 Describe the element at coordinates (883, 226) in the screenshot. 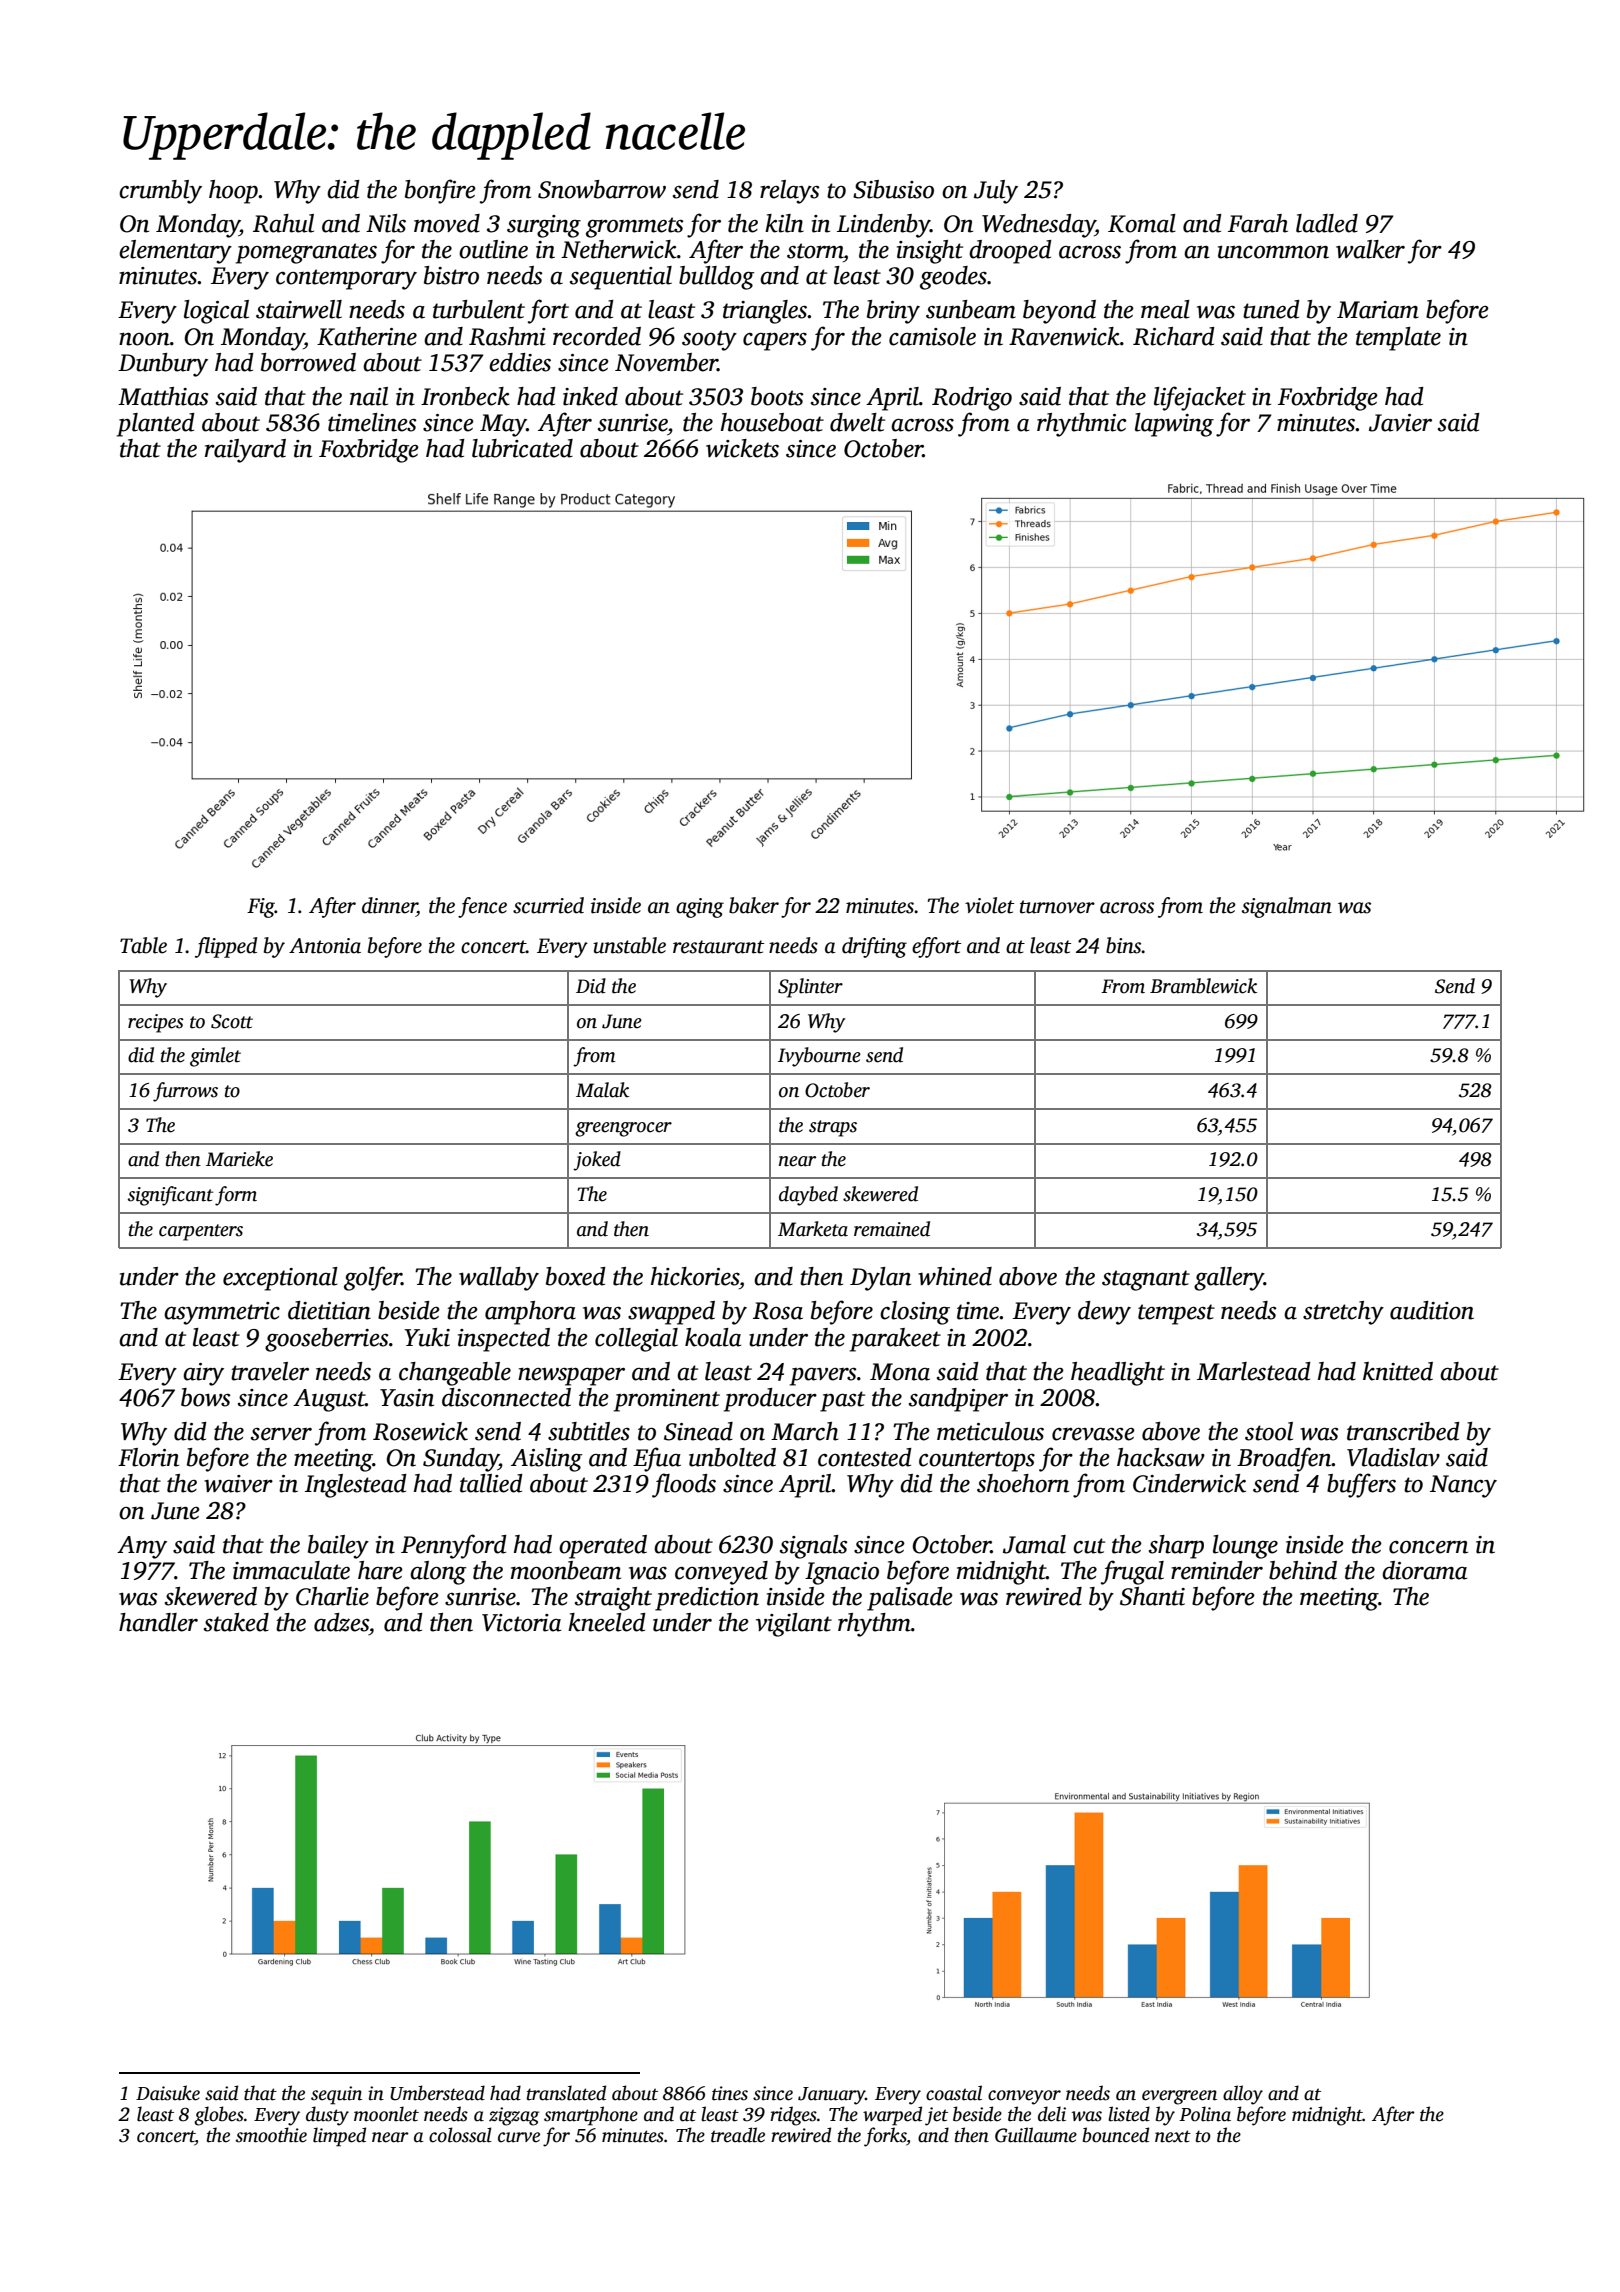

I see `Lindenby` at that location.
